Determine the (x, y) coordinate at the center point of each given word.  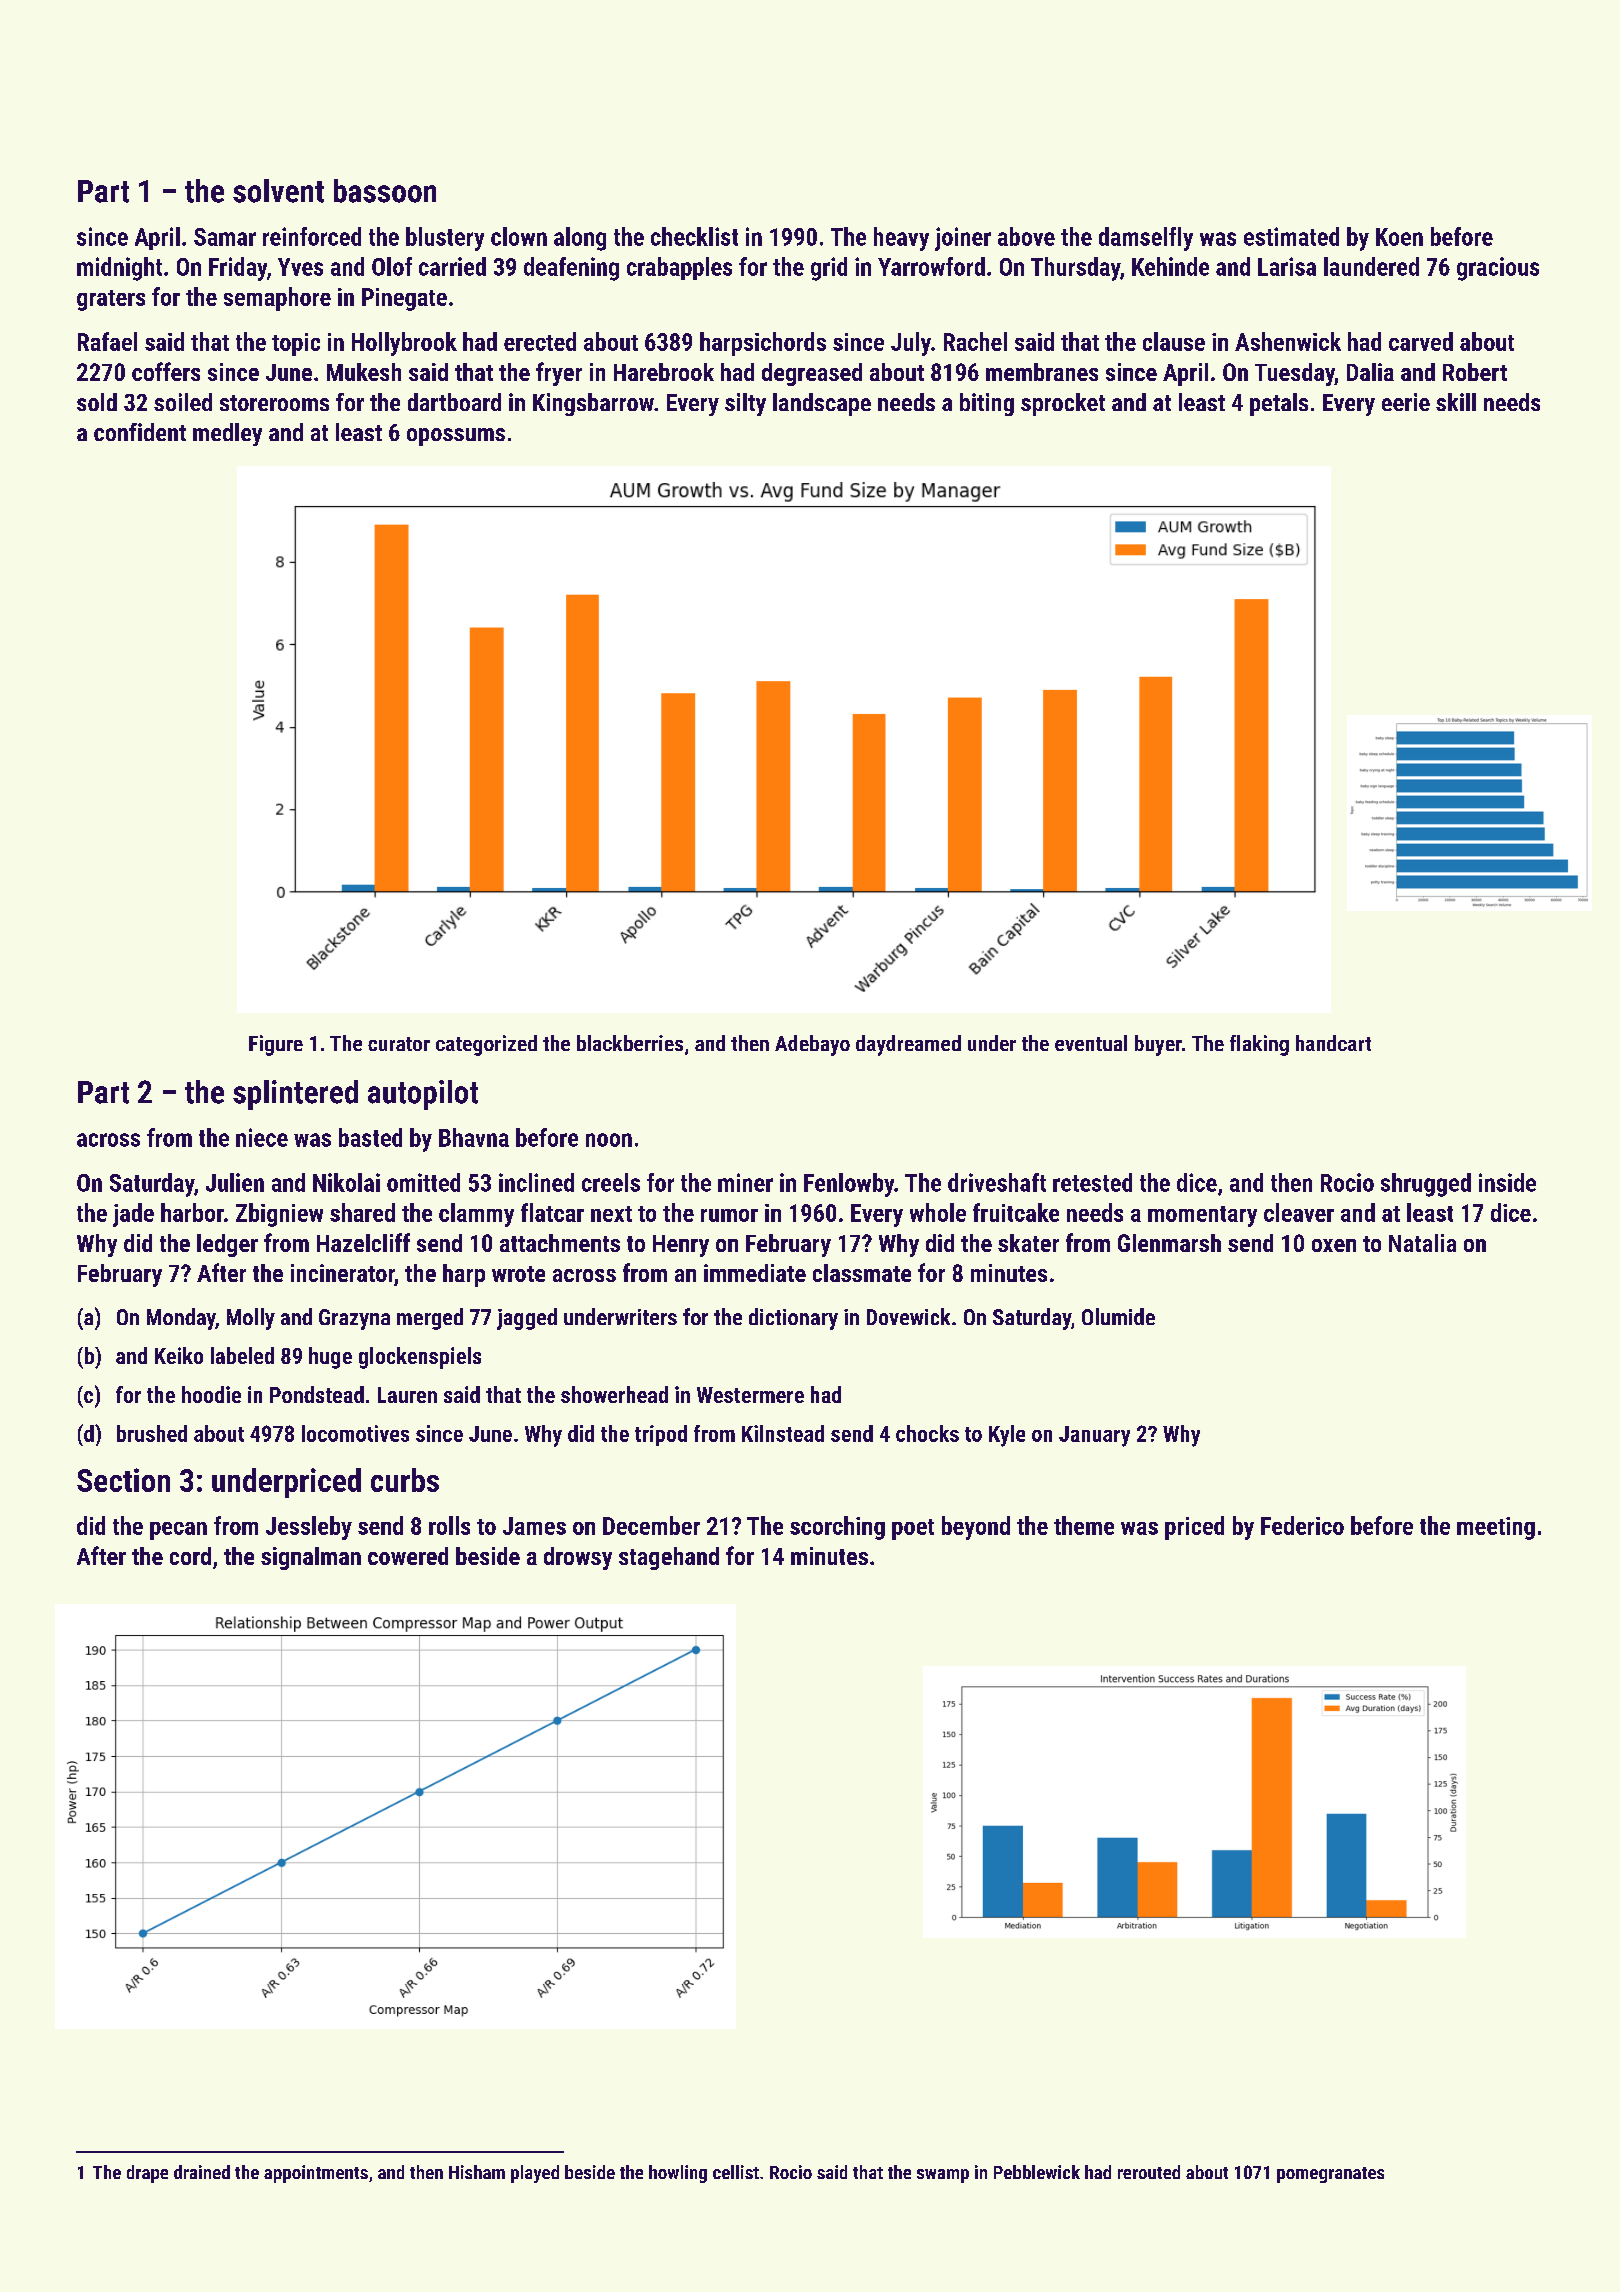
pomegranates (1330, 2175)
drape (147, 2174)
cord (190, 1556)
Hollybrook (404, 344)
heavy (901, 239)
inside (1507, 1182)
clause (1174, 341)
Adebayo (812, 1045)
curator (399, 1044)
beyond (976, 1528)
